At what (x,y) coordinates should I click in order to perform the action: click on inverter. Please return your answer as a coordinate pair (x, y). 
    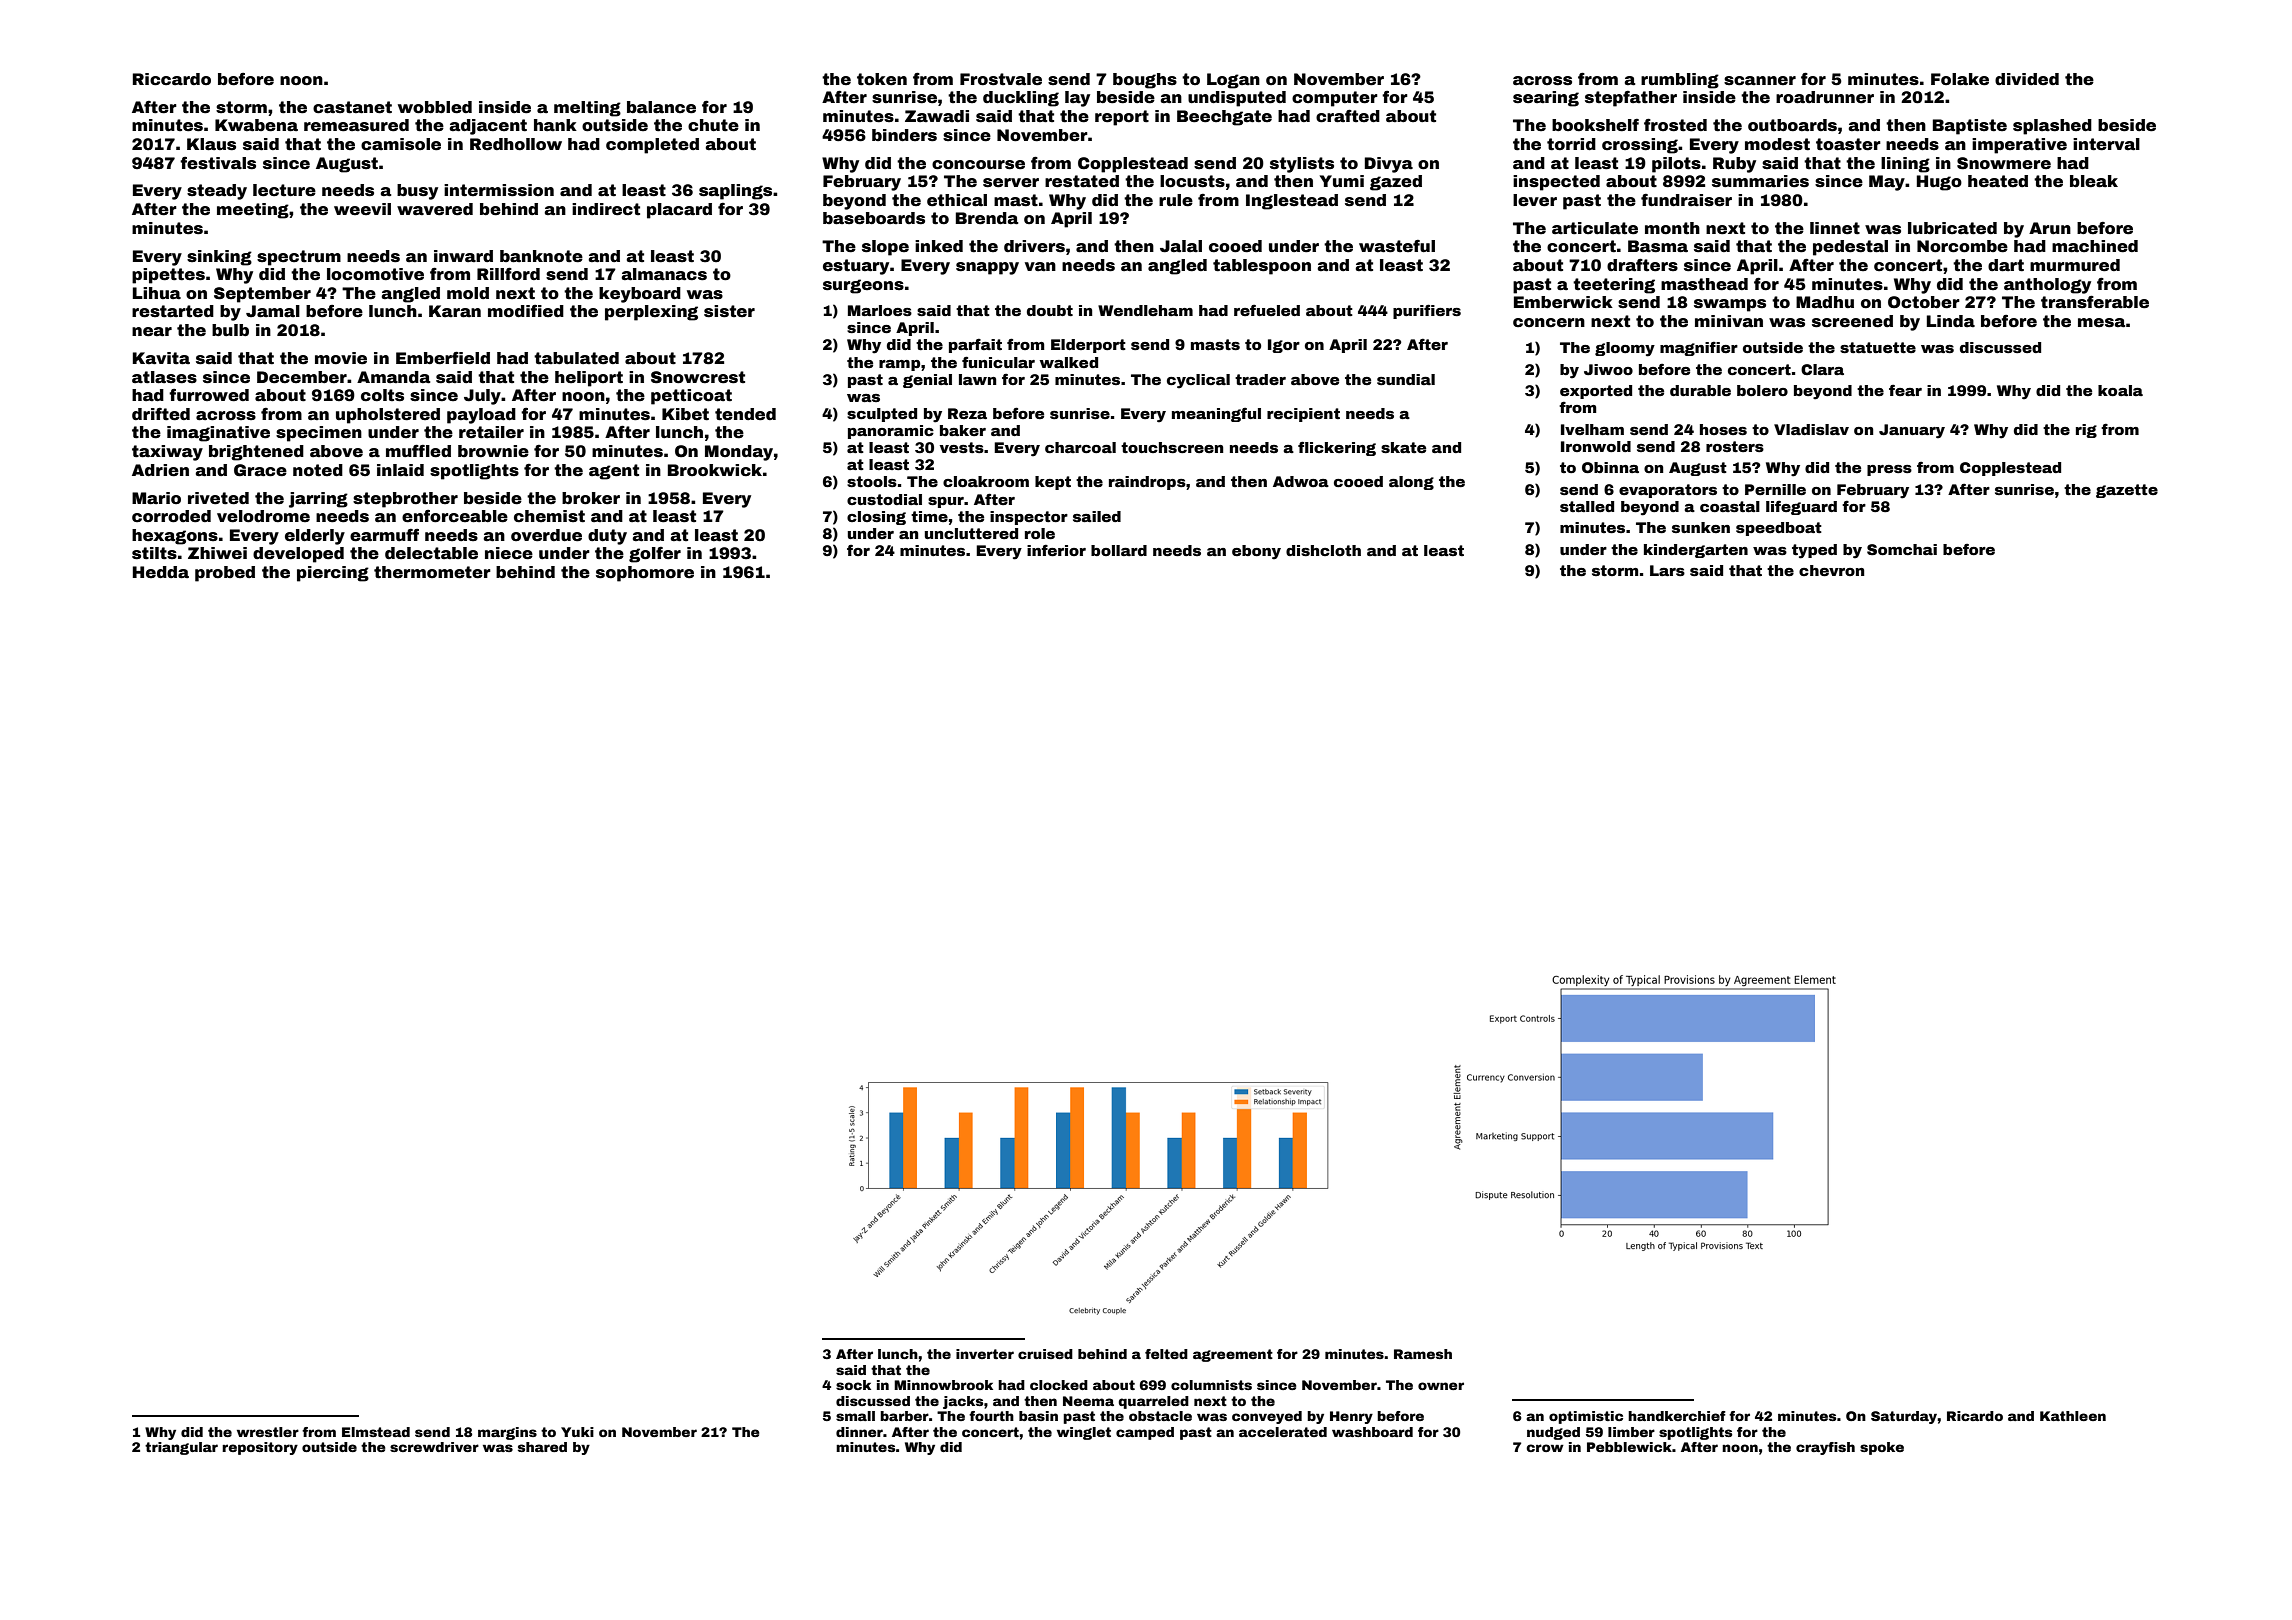
    Looking at the image, I should click on (985, 1354).
